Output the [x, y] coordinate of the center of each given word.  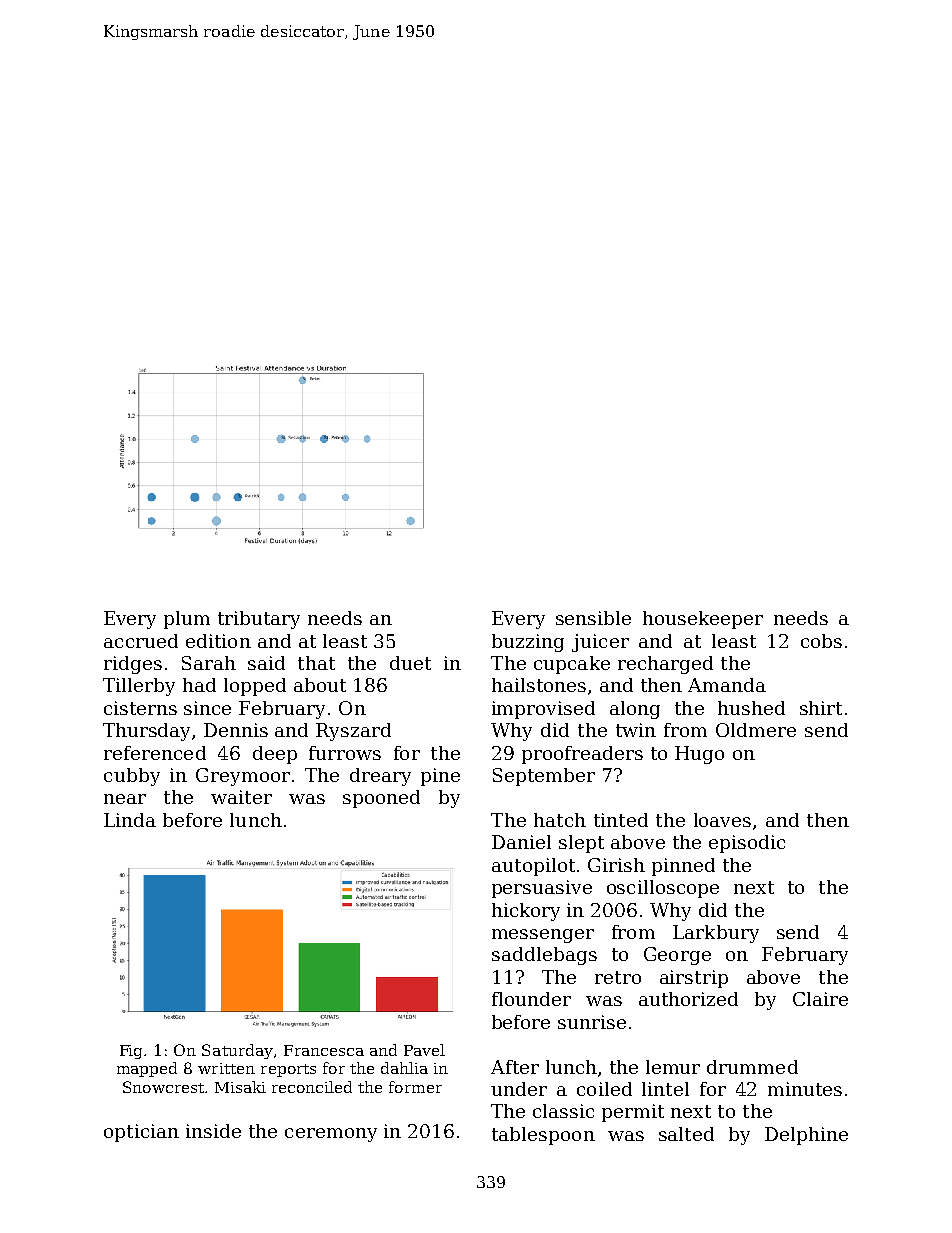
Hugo [699, 755]
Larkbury [716, 934]
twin [636, 730]
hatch [560, 820]
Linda [130, 820]
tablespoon [543, 1136]
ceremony [331, 1135]
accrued [141, 641]
